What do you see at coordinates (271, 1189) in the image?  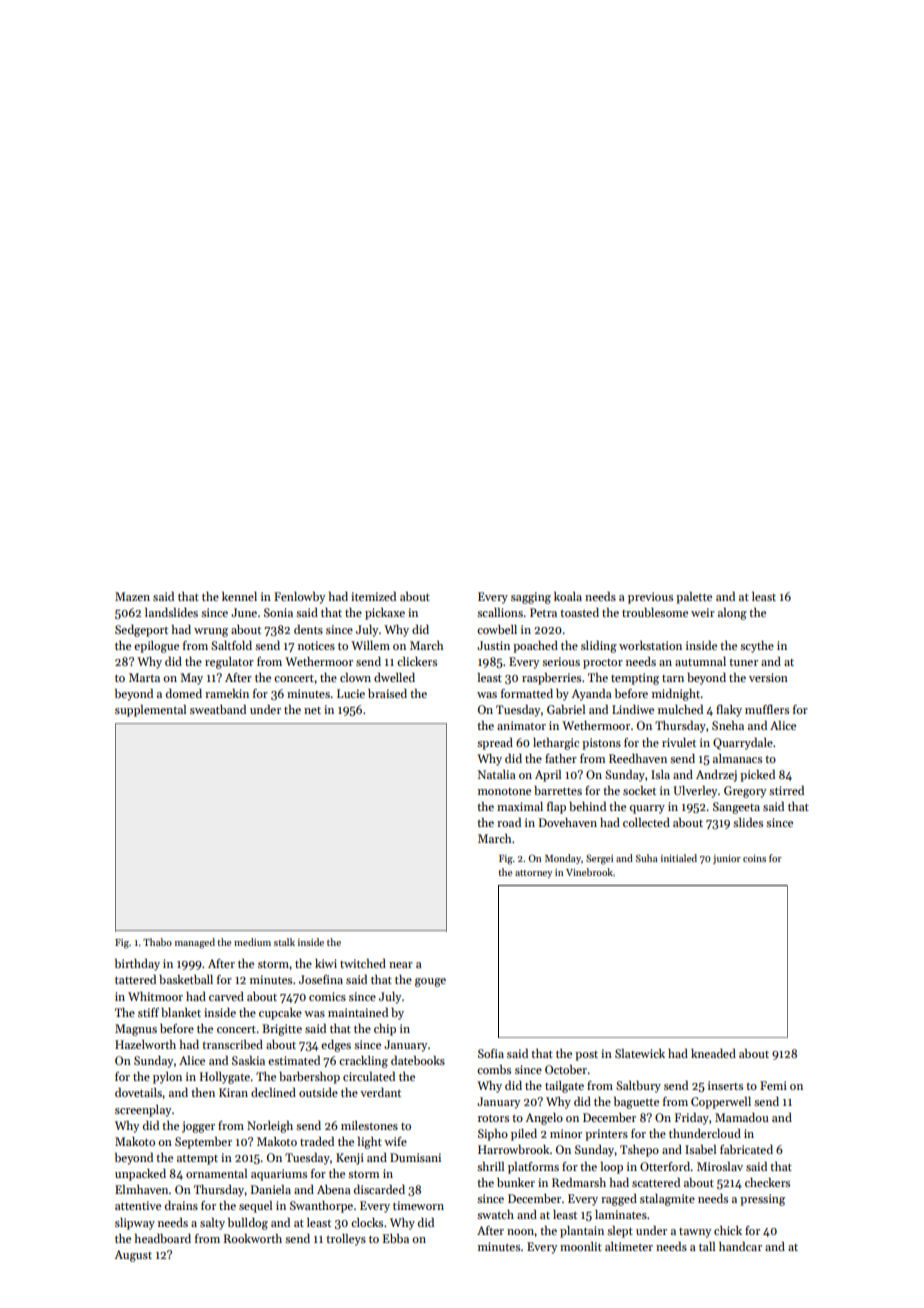 I see `Daniela` at bounding box center [271, 1189].
